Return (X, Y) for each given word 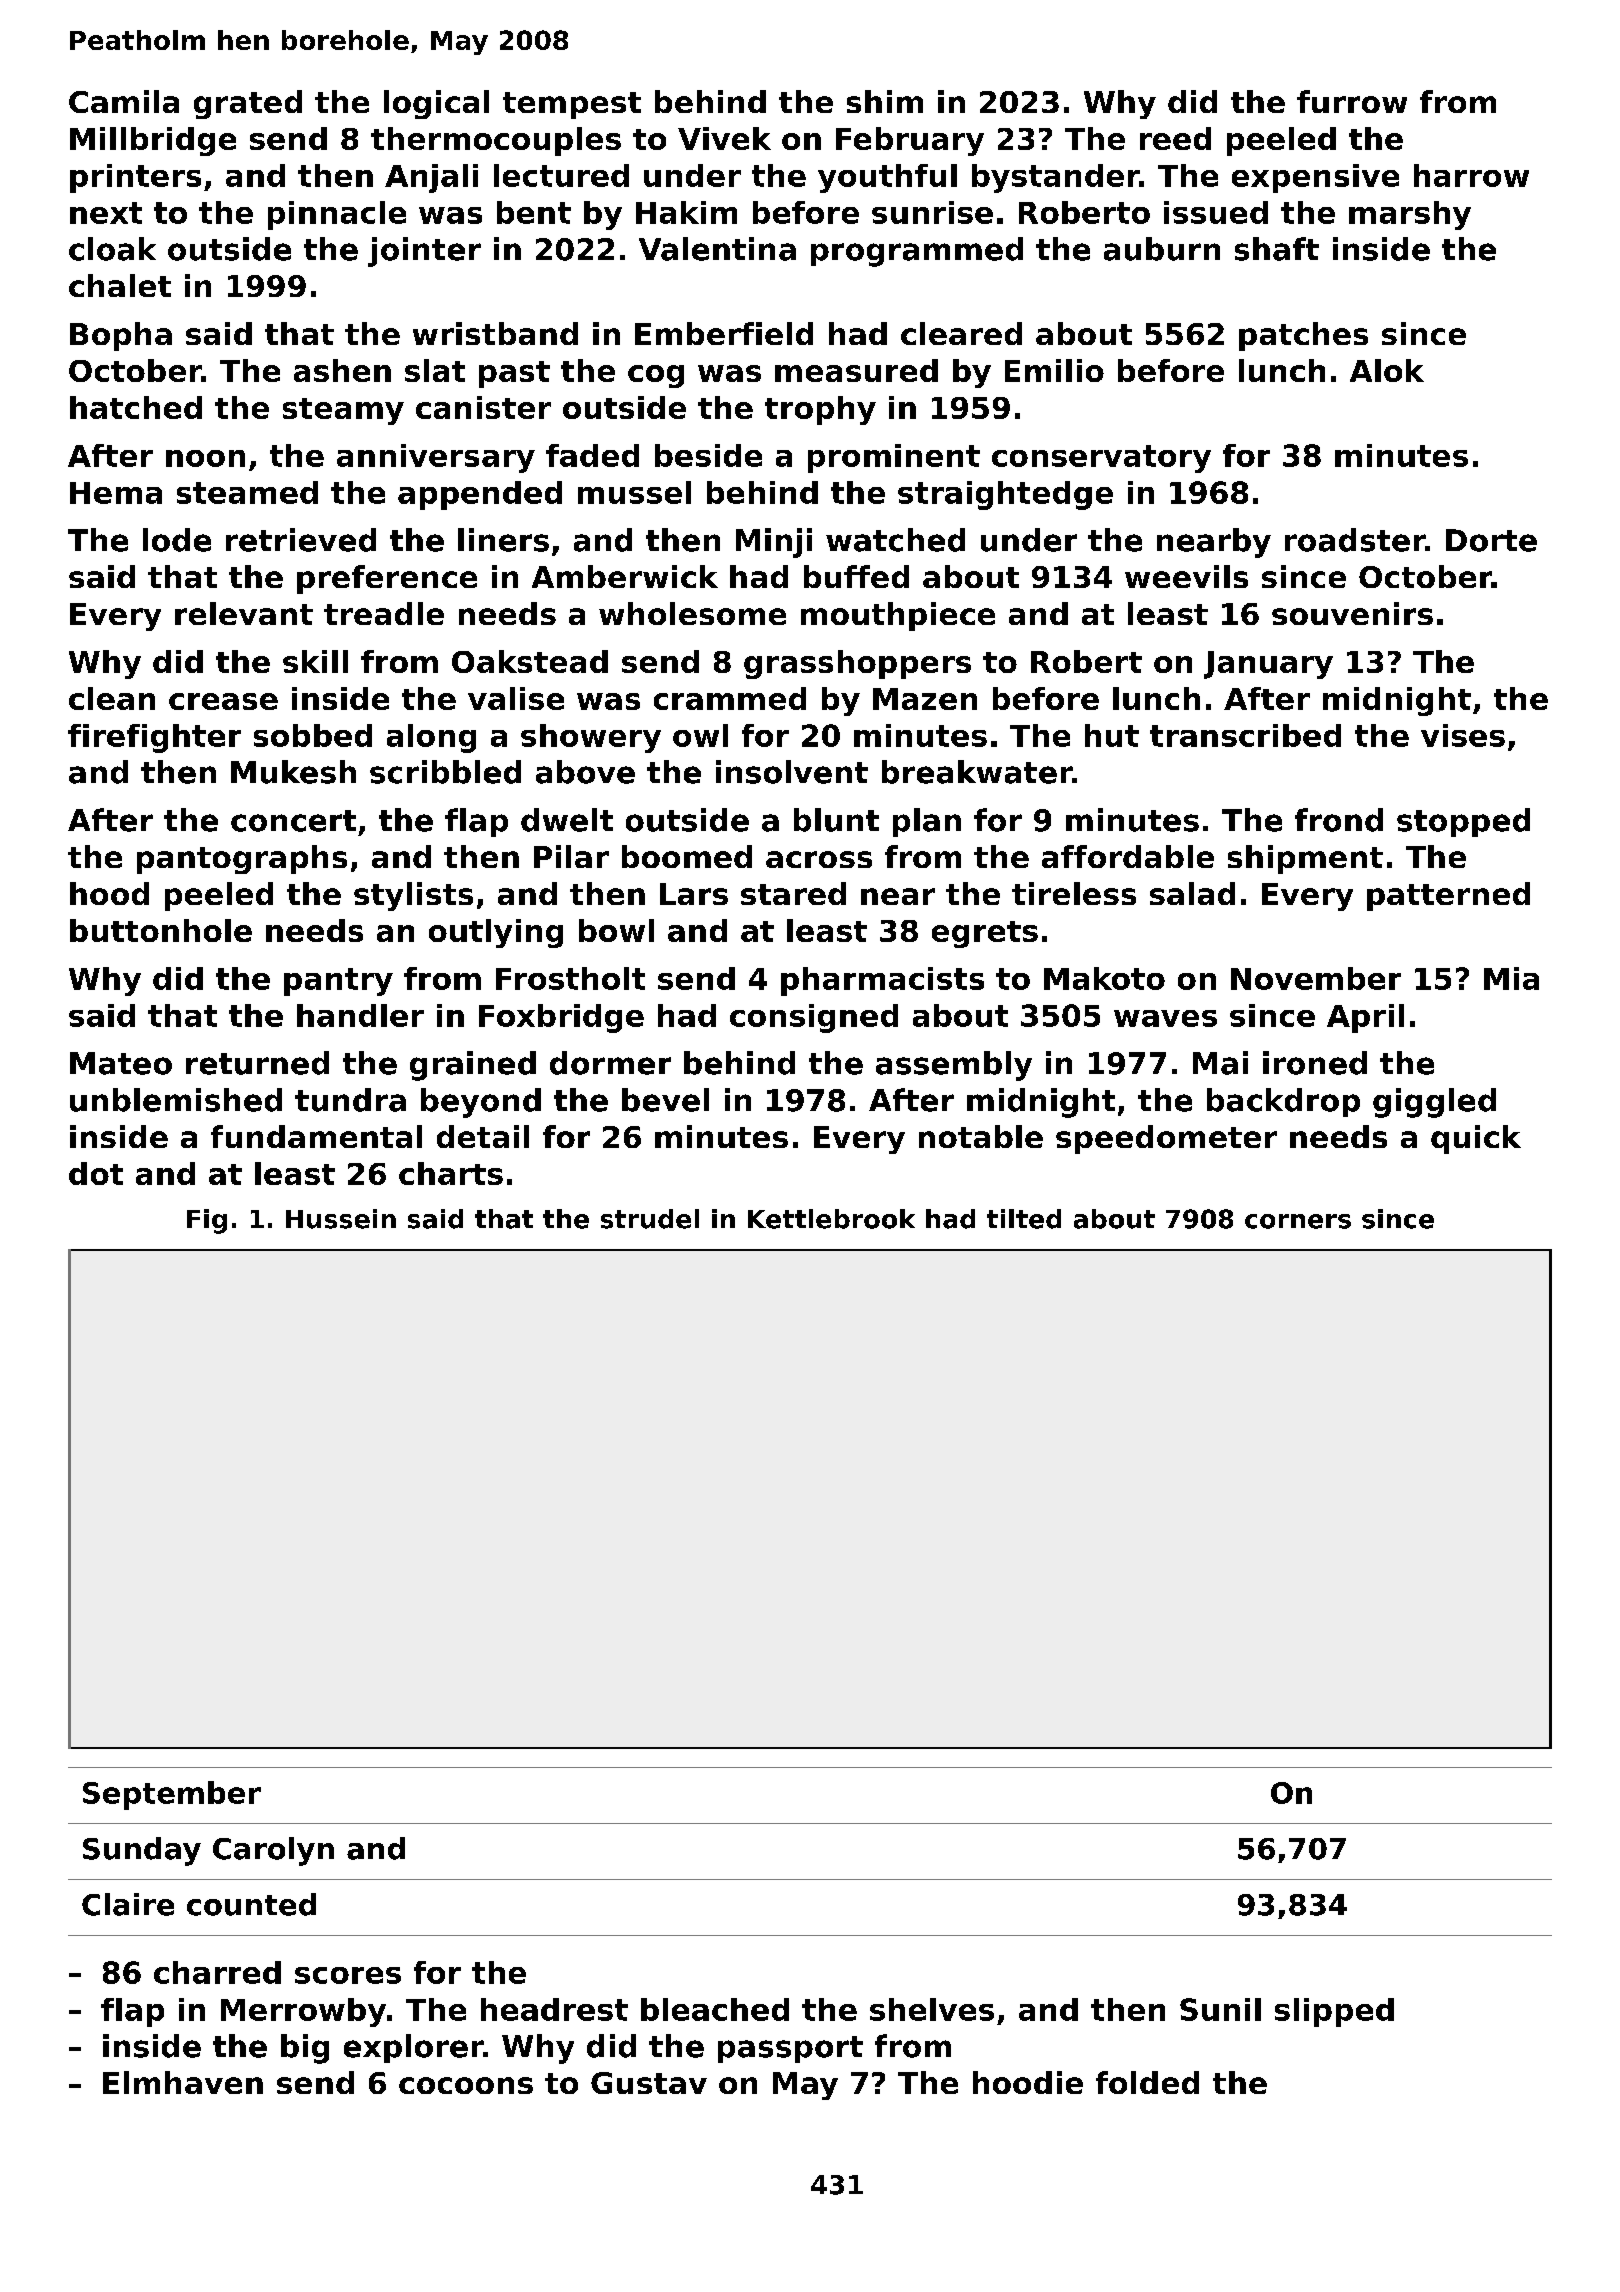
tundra (350, 1100)
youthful (887, 178)
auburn (1162, 249)
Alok (1387, 370)
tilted (1024, 1219)
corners (1298, 1221)
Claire (128, 1904)
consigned (814, 1018)
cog (656, 376)
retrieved (301, 540)
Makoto (1104, 978)
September (172, 1795)
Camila (124, 101)
